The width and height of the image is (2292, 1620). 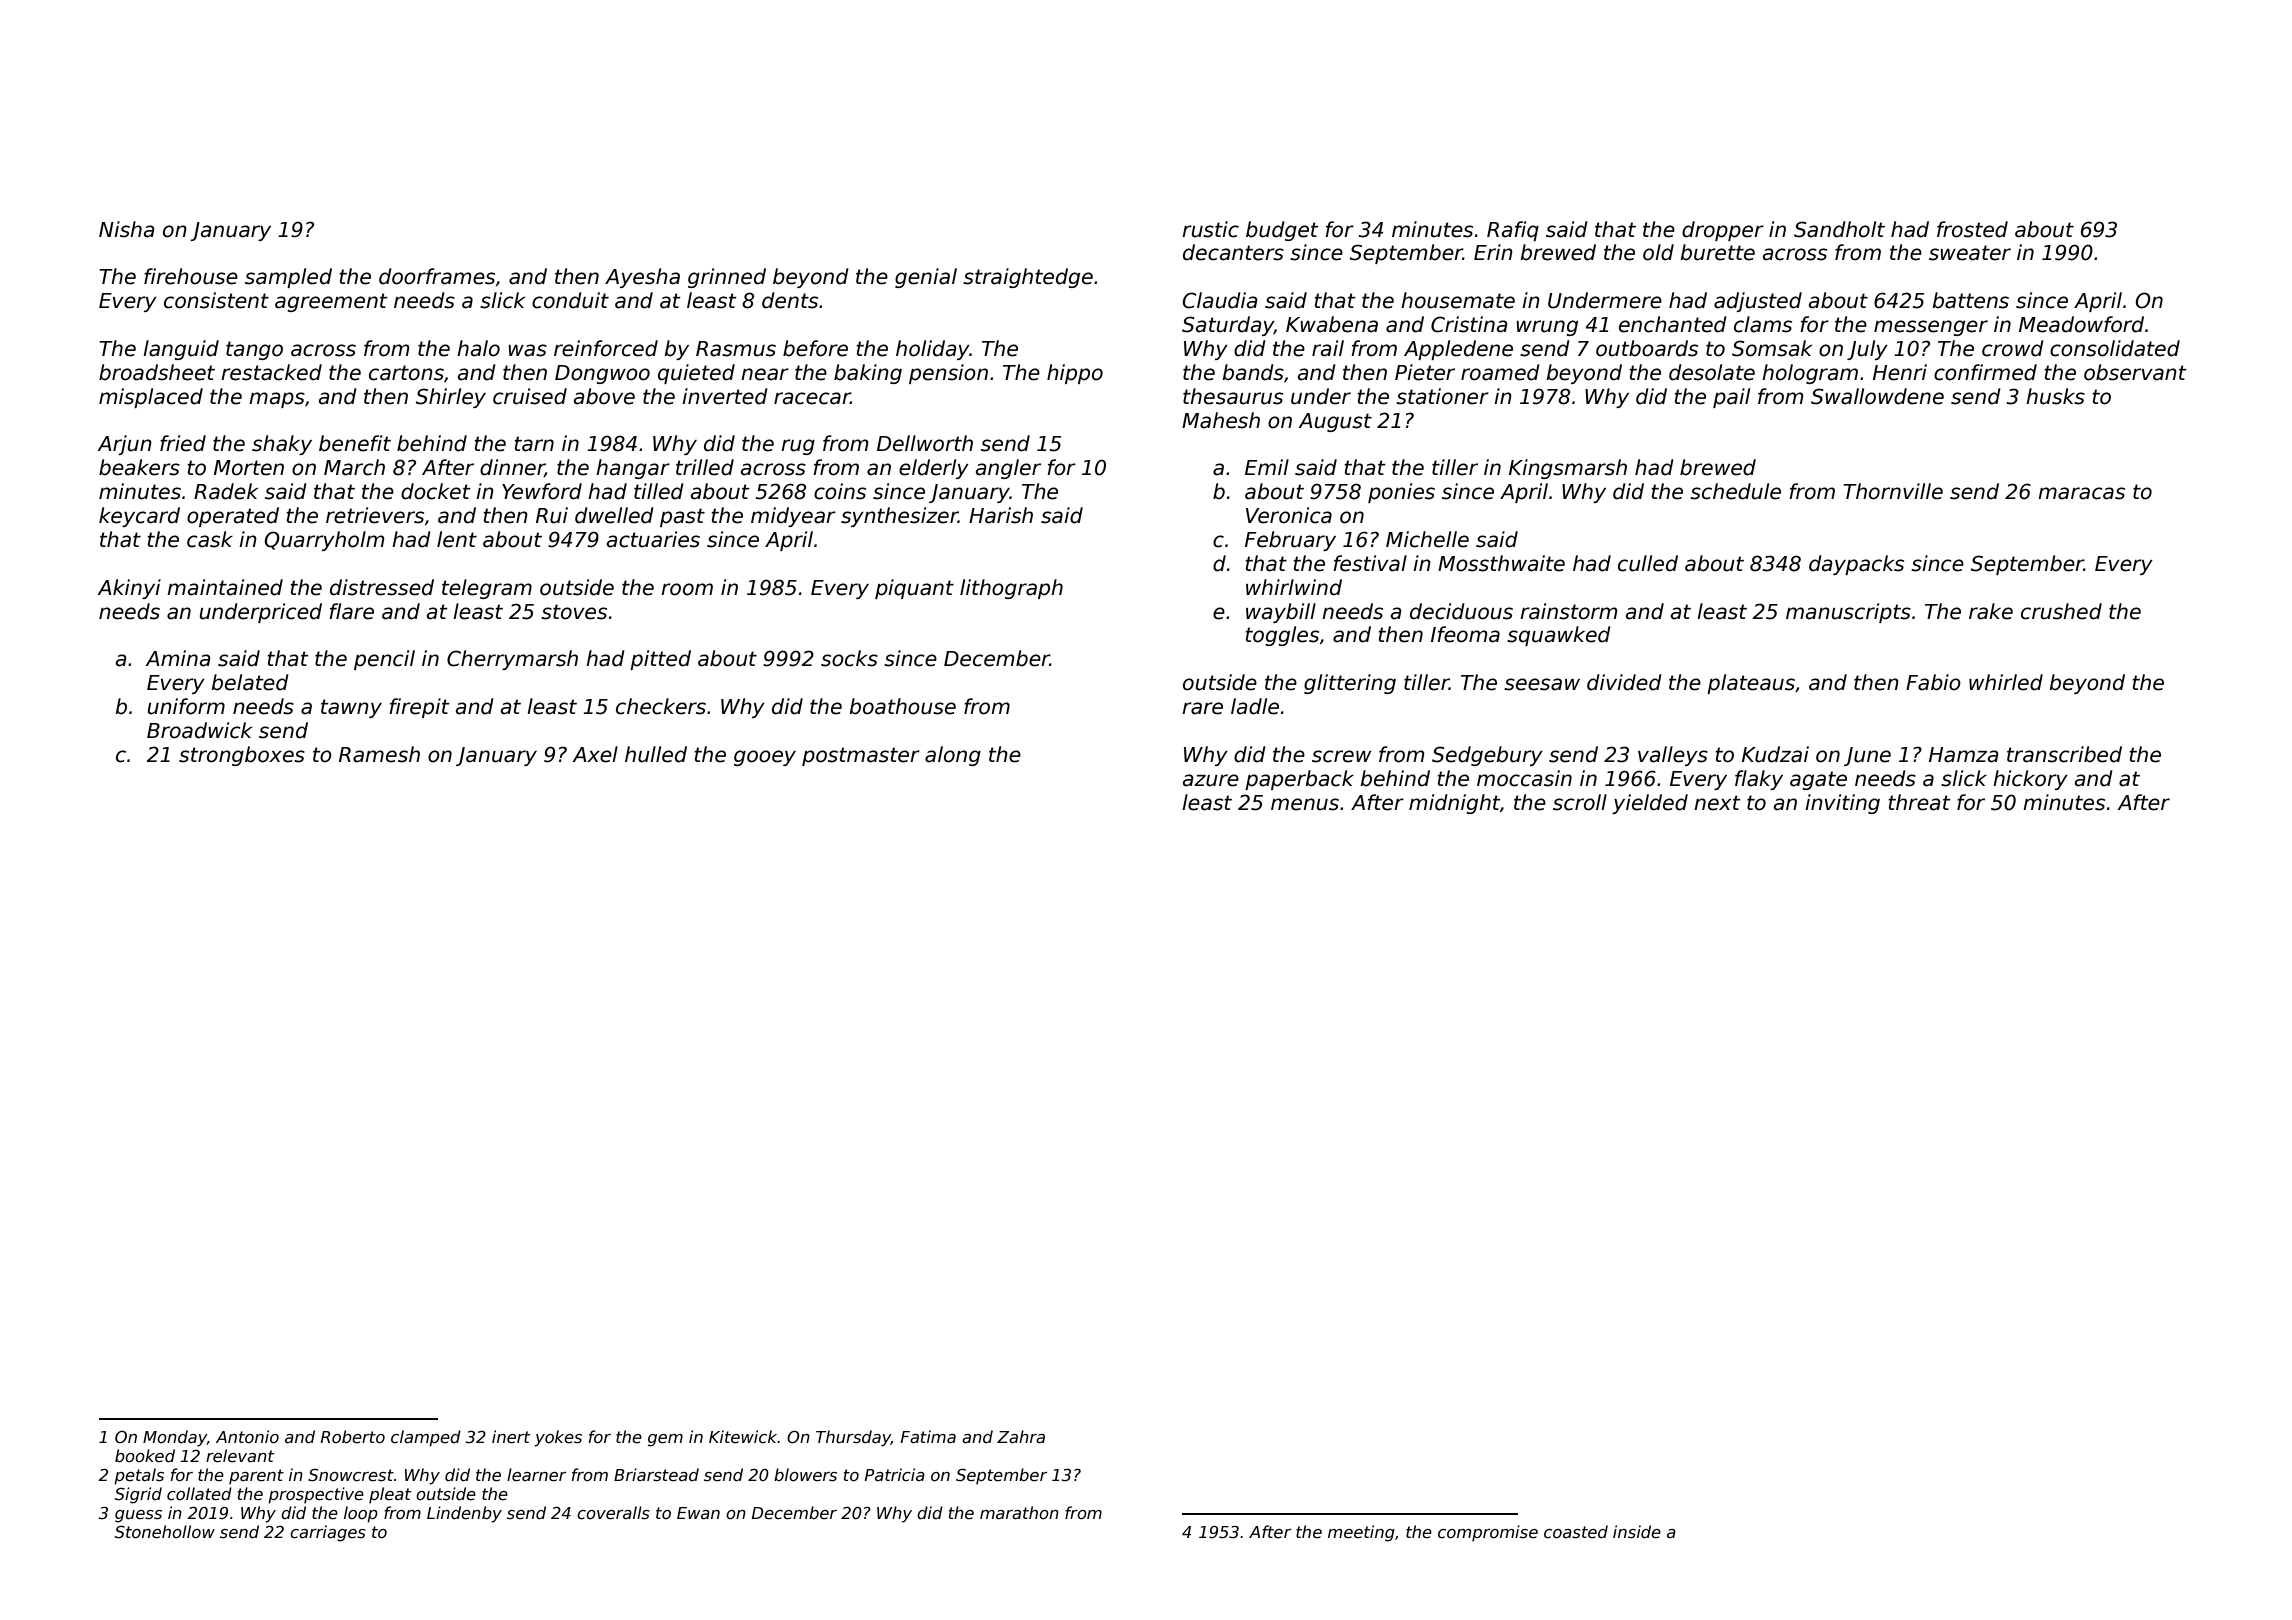 I want to click on inside, so click(x=1637, y=1532).
